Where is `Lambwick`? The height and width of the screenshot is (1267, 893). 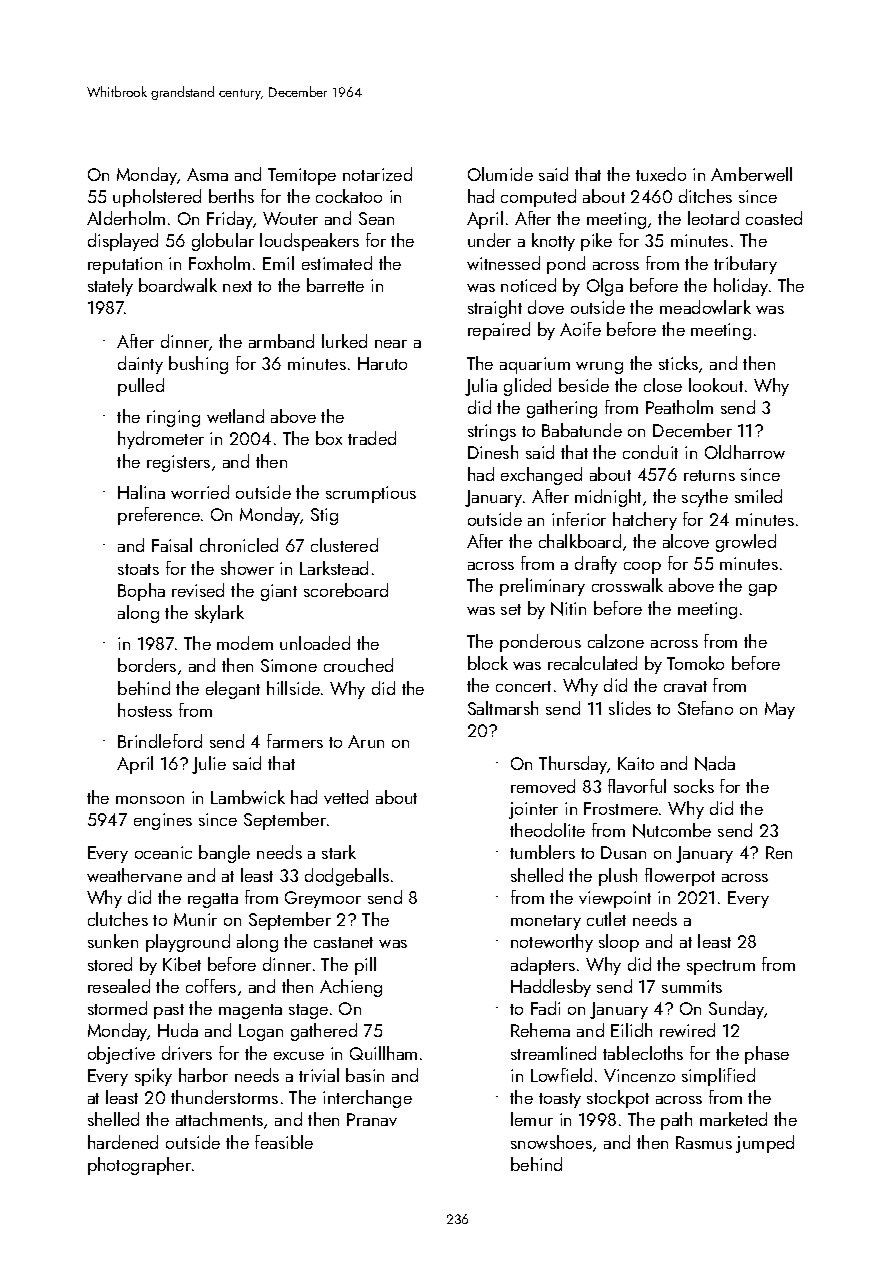 Lambwick is located at coordinates (248, 797).
